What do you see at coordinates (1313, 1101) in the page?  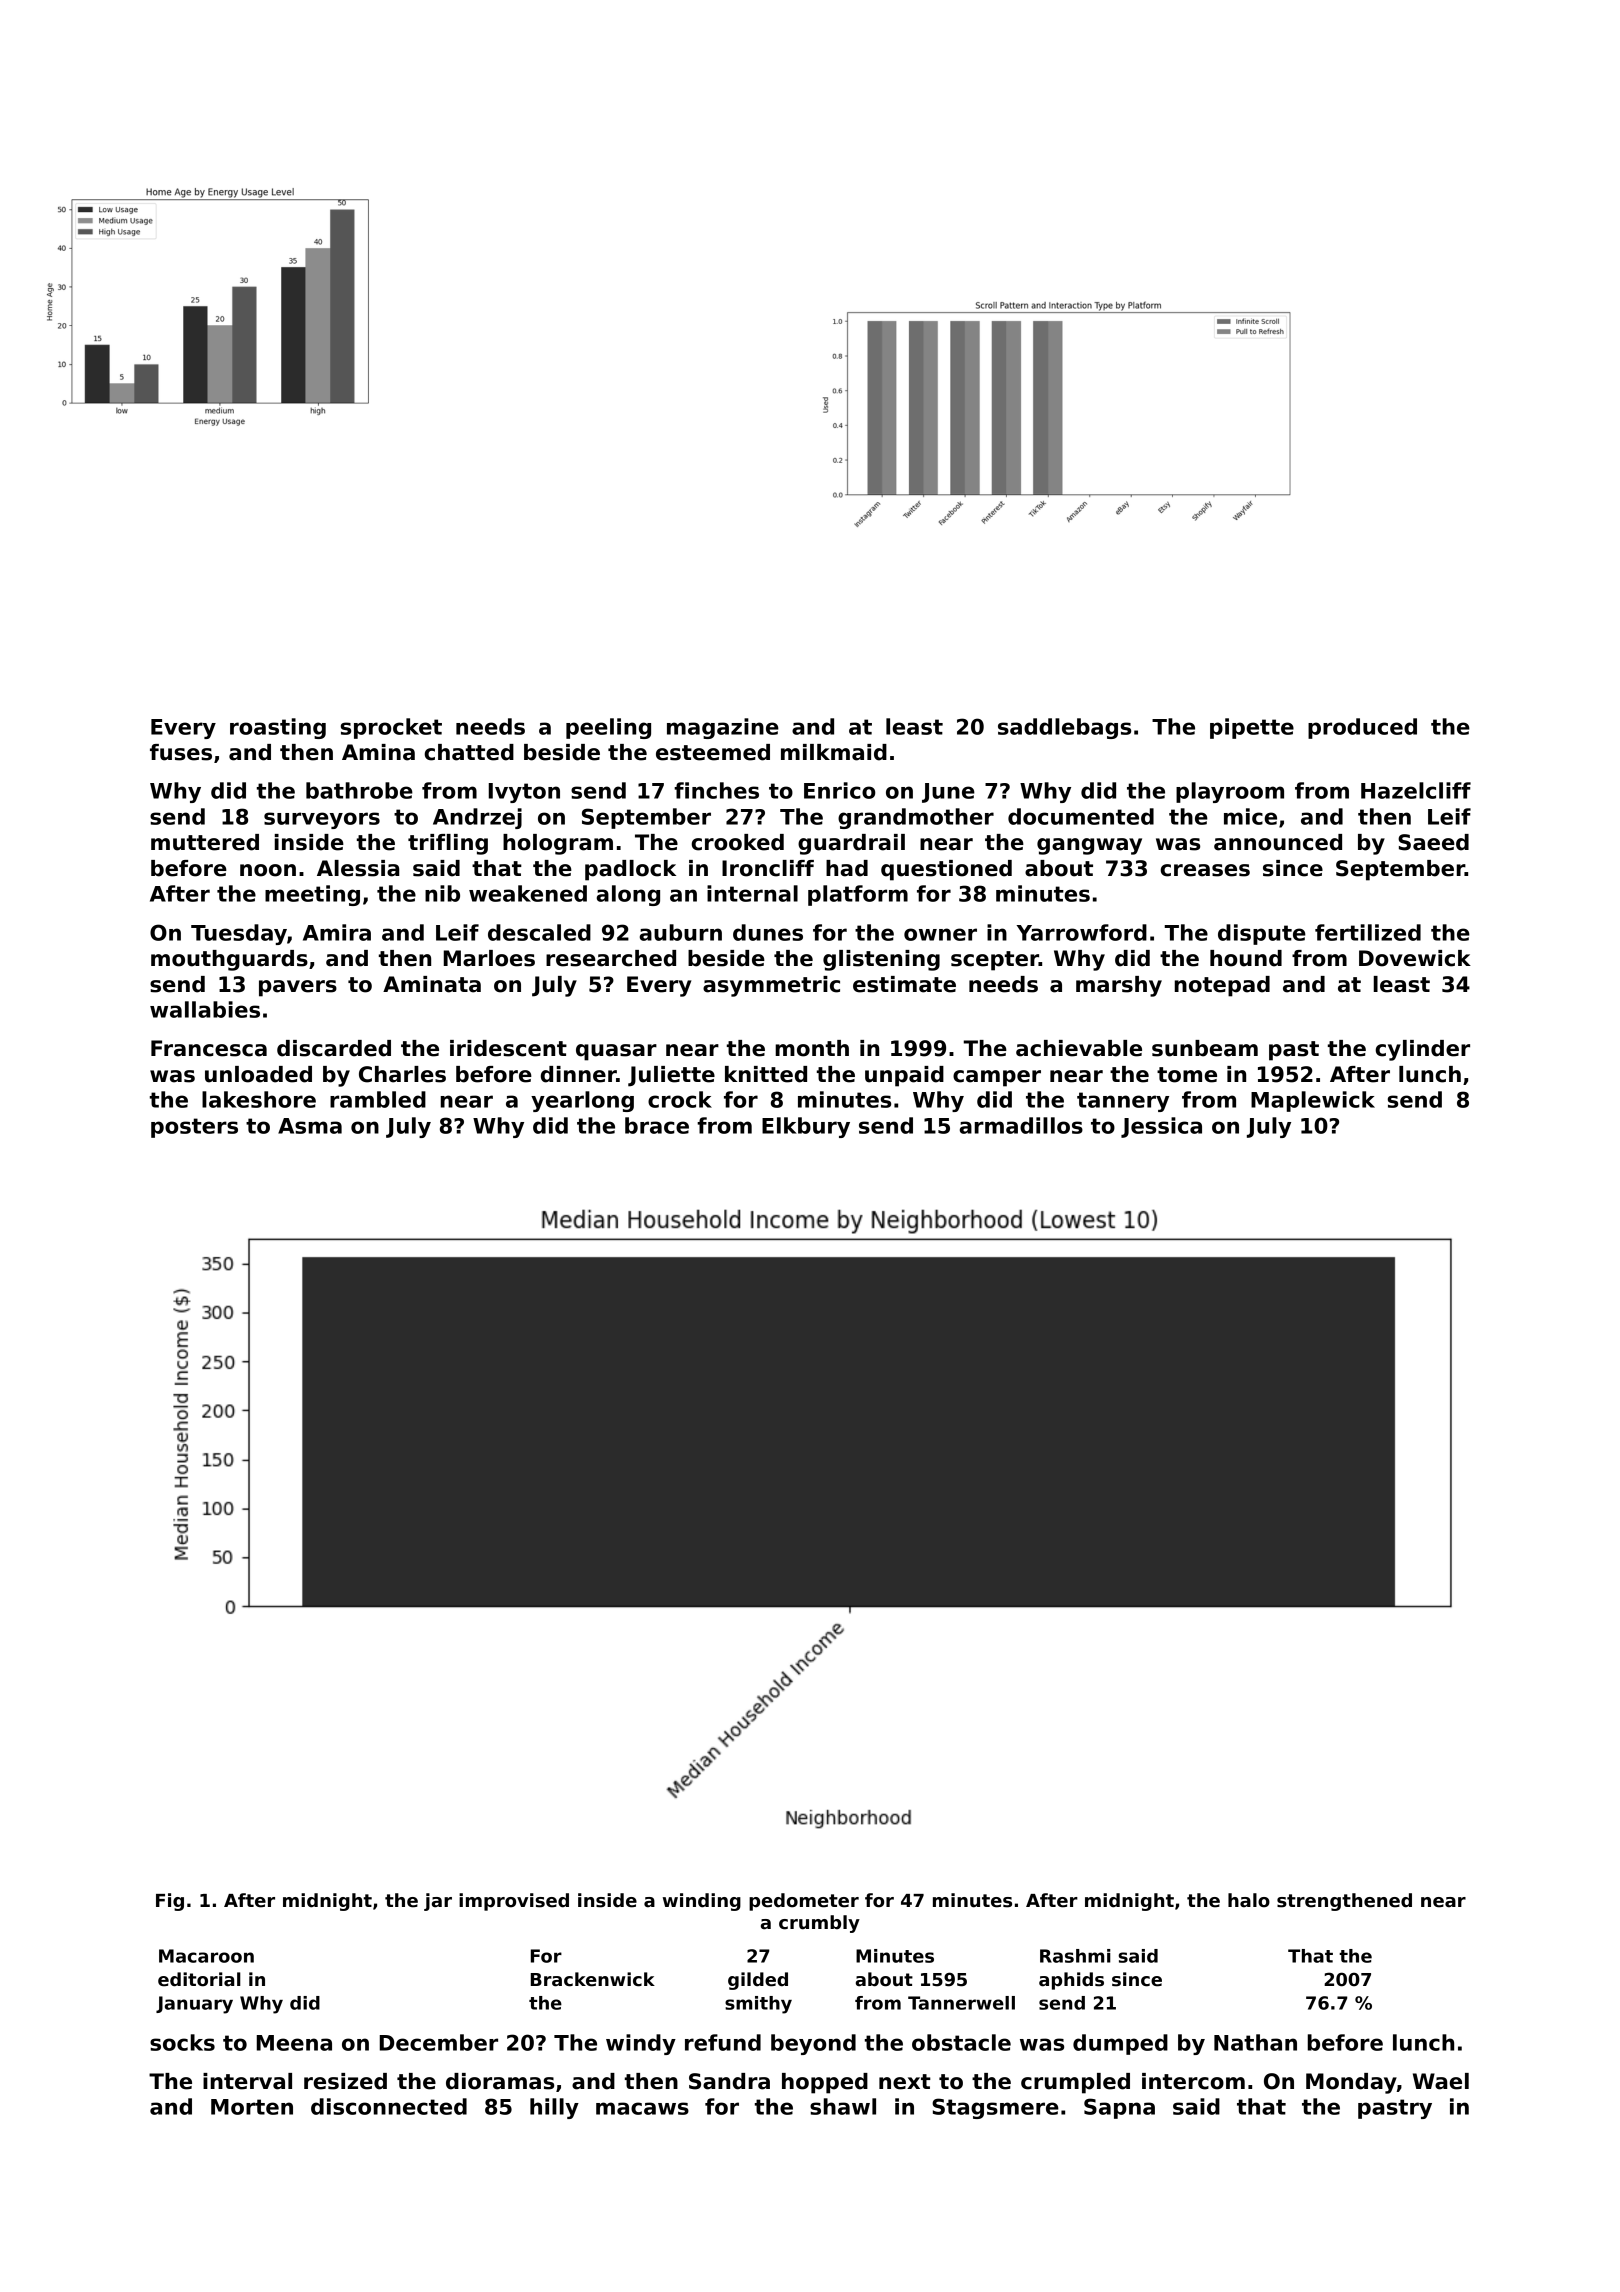 I see `Maplewick` at bounding box center [1313, 1101].
